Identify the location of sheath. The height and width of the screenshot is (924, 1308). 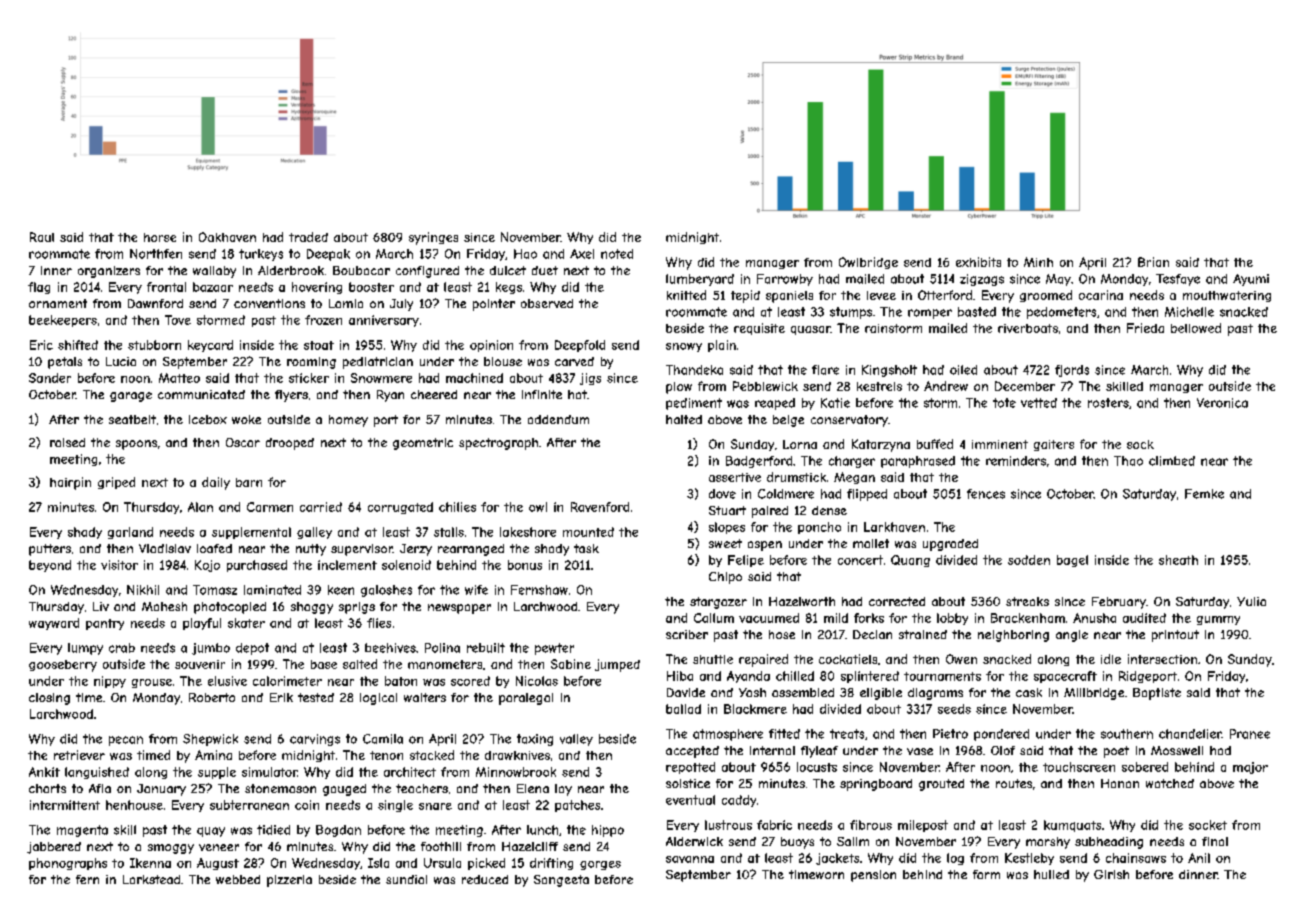
(1178, 560).
